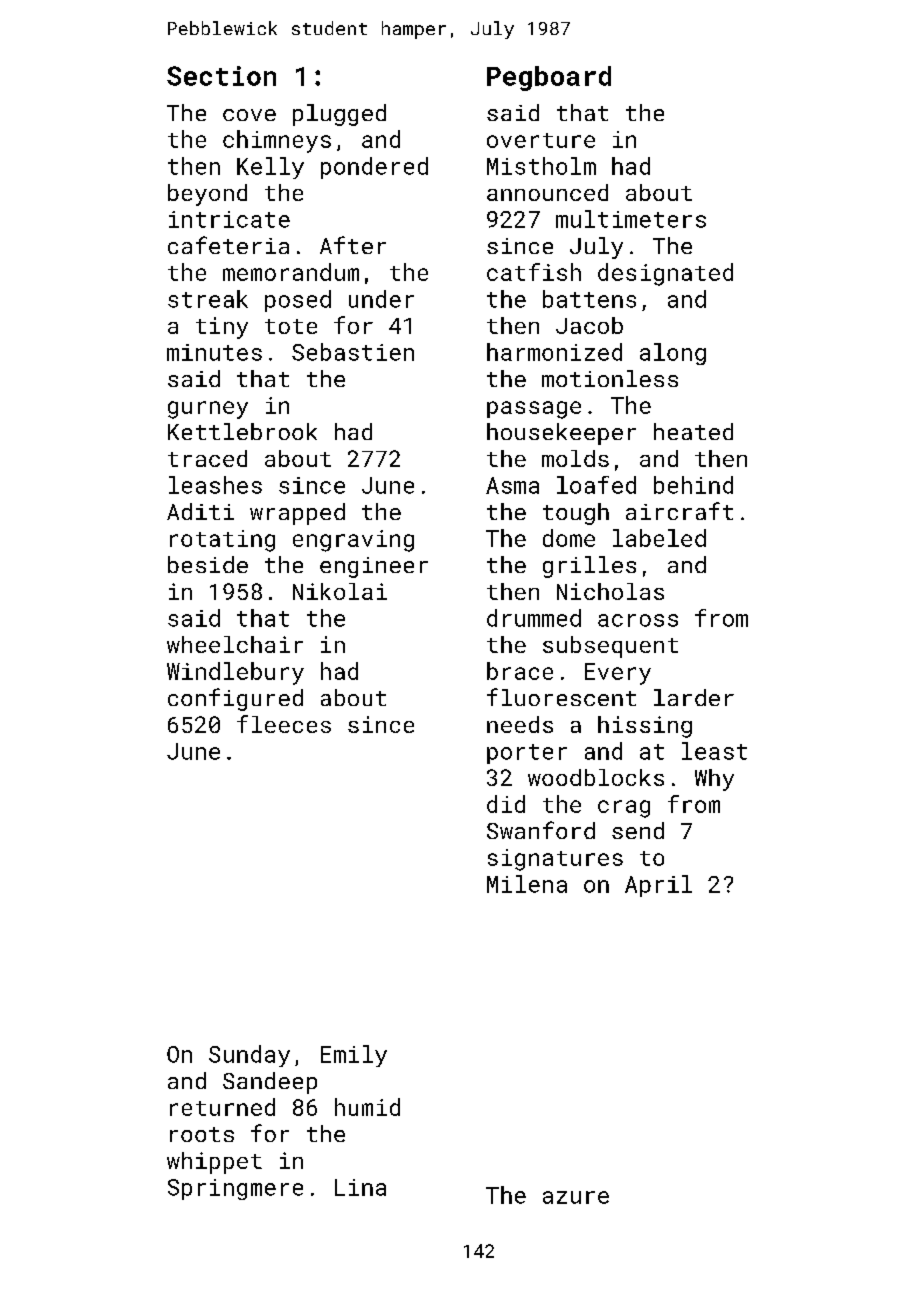 The width and height of the screenshot is (924, 1311). I want to click on needs, so click(520, 724).
